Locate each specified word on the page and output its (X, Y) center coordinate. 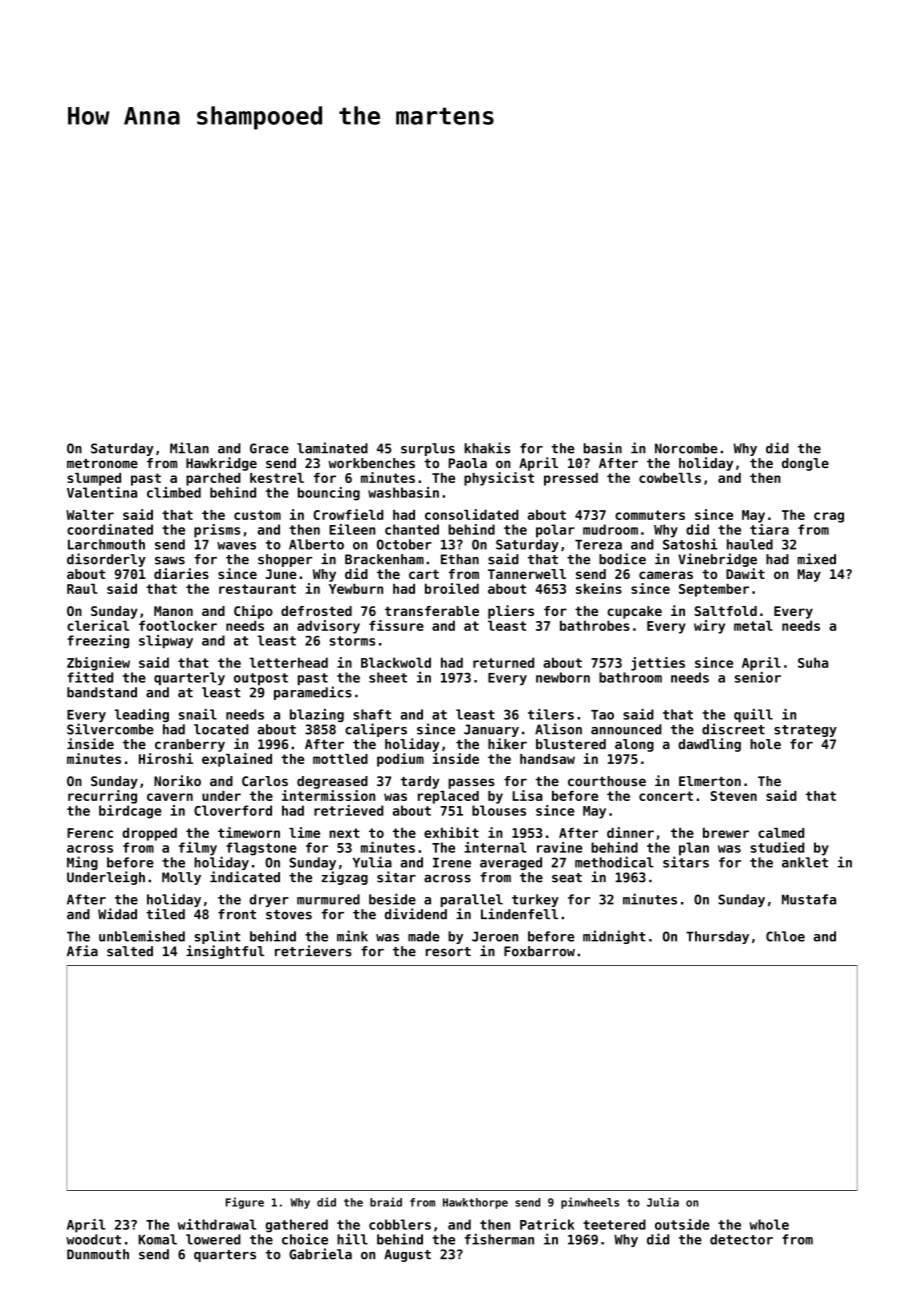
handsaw (547, 759)
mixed (817, 559)
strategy (805, 731)
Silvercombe (110, 729)
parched (213, 479)
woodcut (93, 1239)
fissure (396, 625)
